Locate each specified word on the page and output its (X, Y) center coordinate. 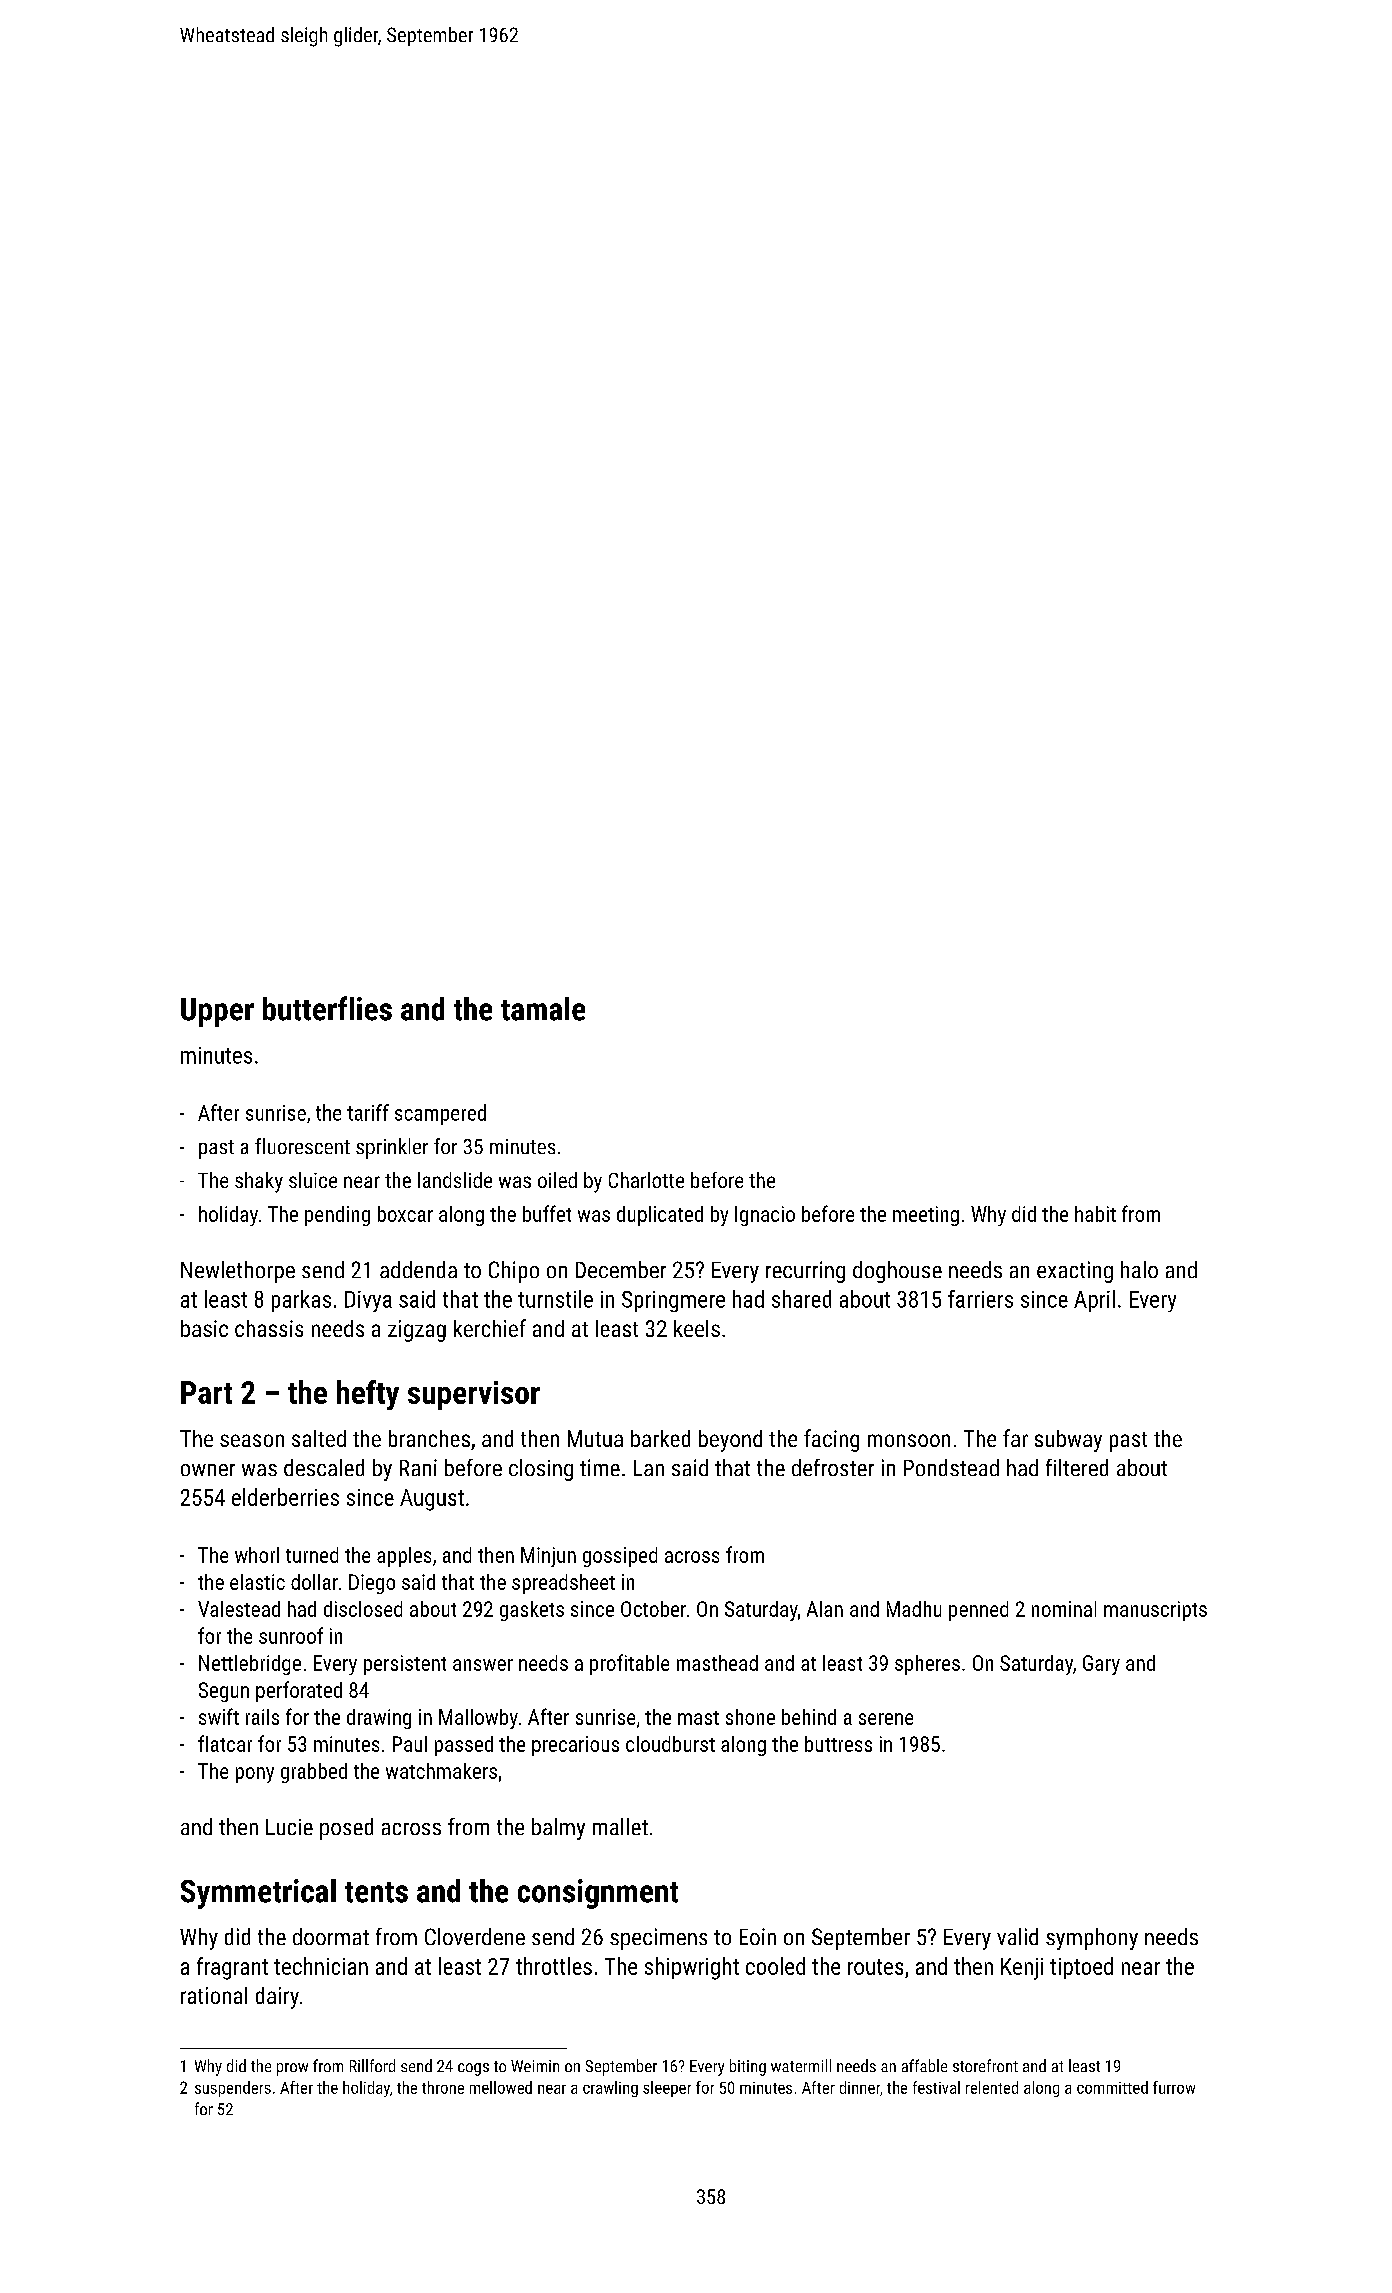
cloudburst (670, 1744)
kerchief (490, 1328)
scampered (440, 1114)
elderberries (285, 1497)
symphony (1092, 1939)
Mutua (595, 1438)
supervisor (474, 1395)
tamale (543, 1009)
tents (376, 1892)
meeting (926, 1216)
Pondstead (951, 1467)
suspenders (233, 2089)
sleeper (667, 2089)
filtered (1077, 1467)
